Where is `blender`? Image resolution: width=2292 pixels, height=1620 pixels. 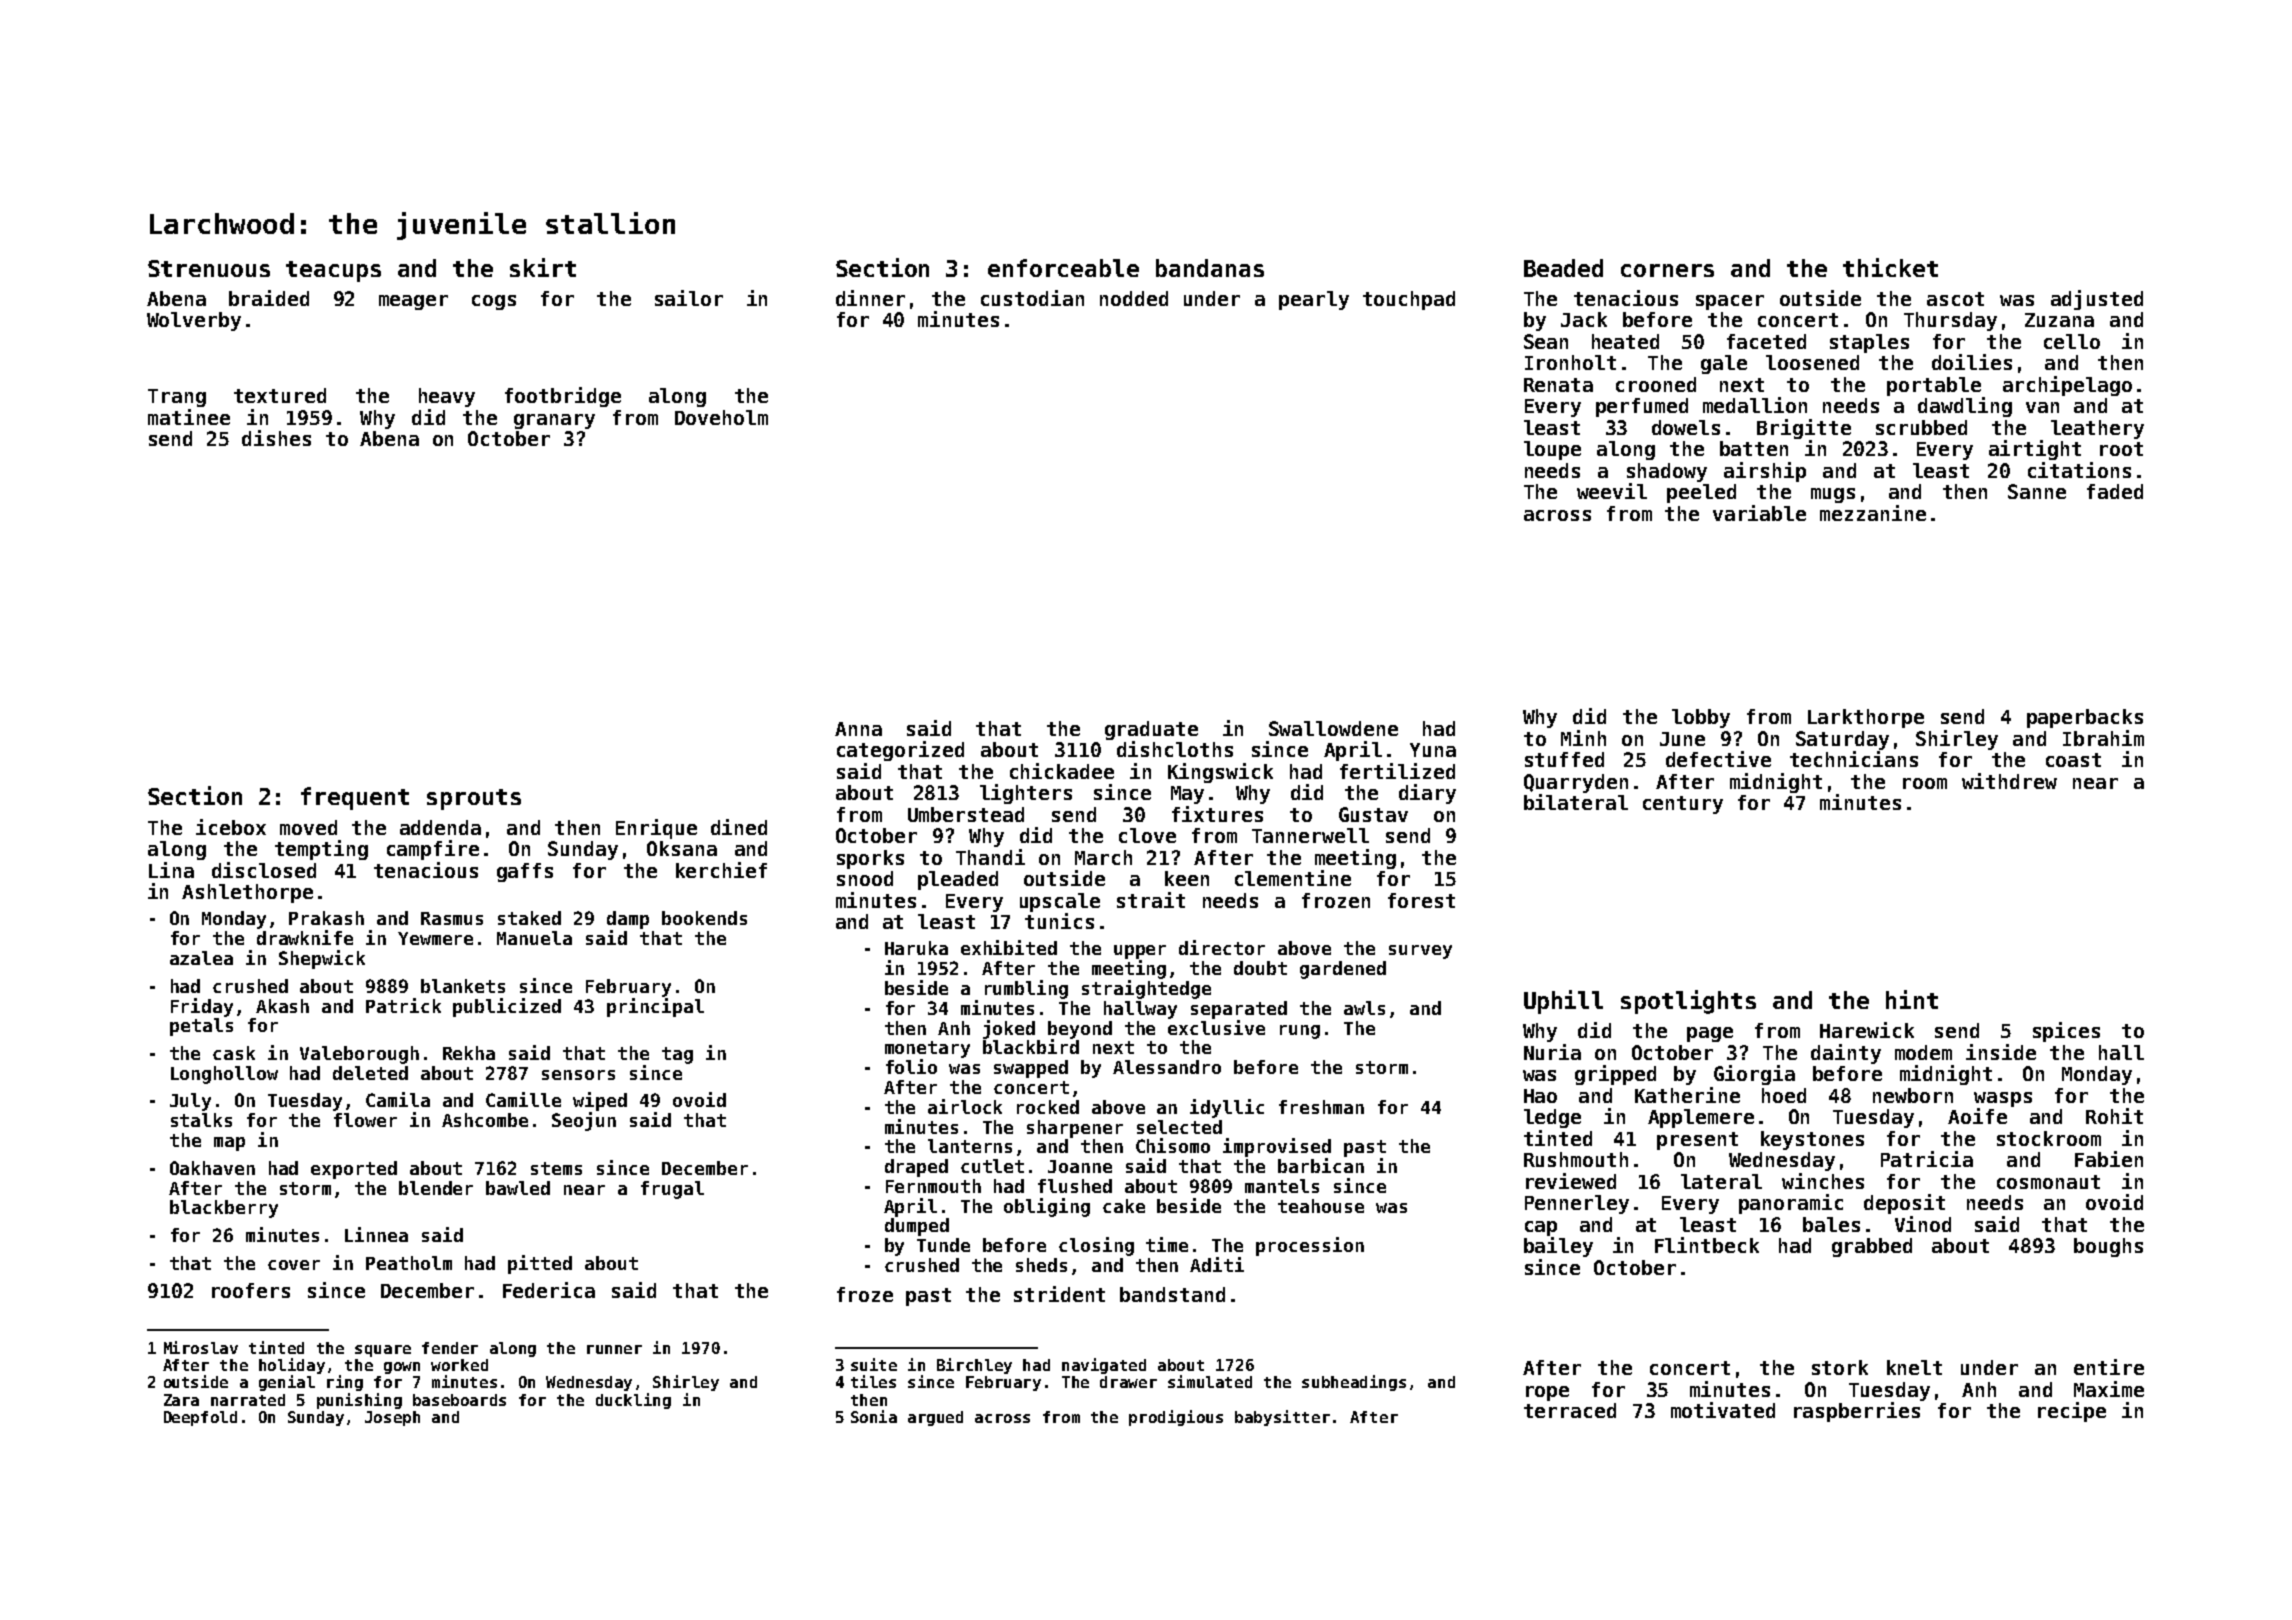 blender is located at coordinates (436, 1188).
